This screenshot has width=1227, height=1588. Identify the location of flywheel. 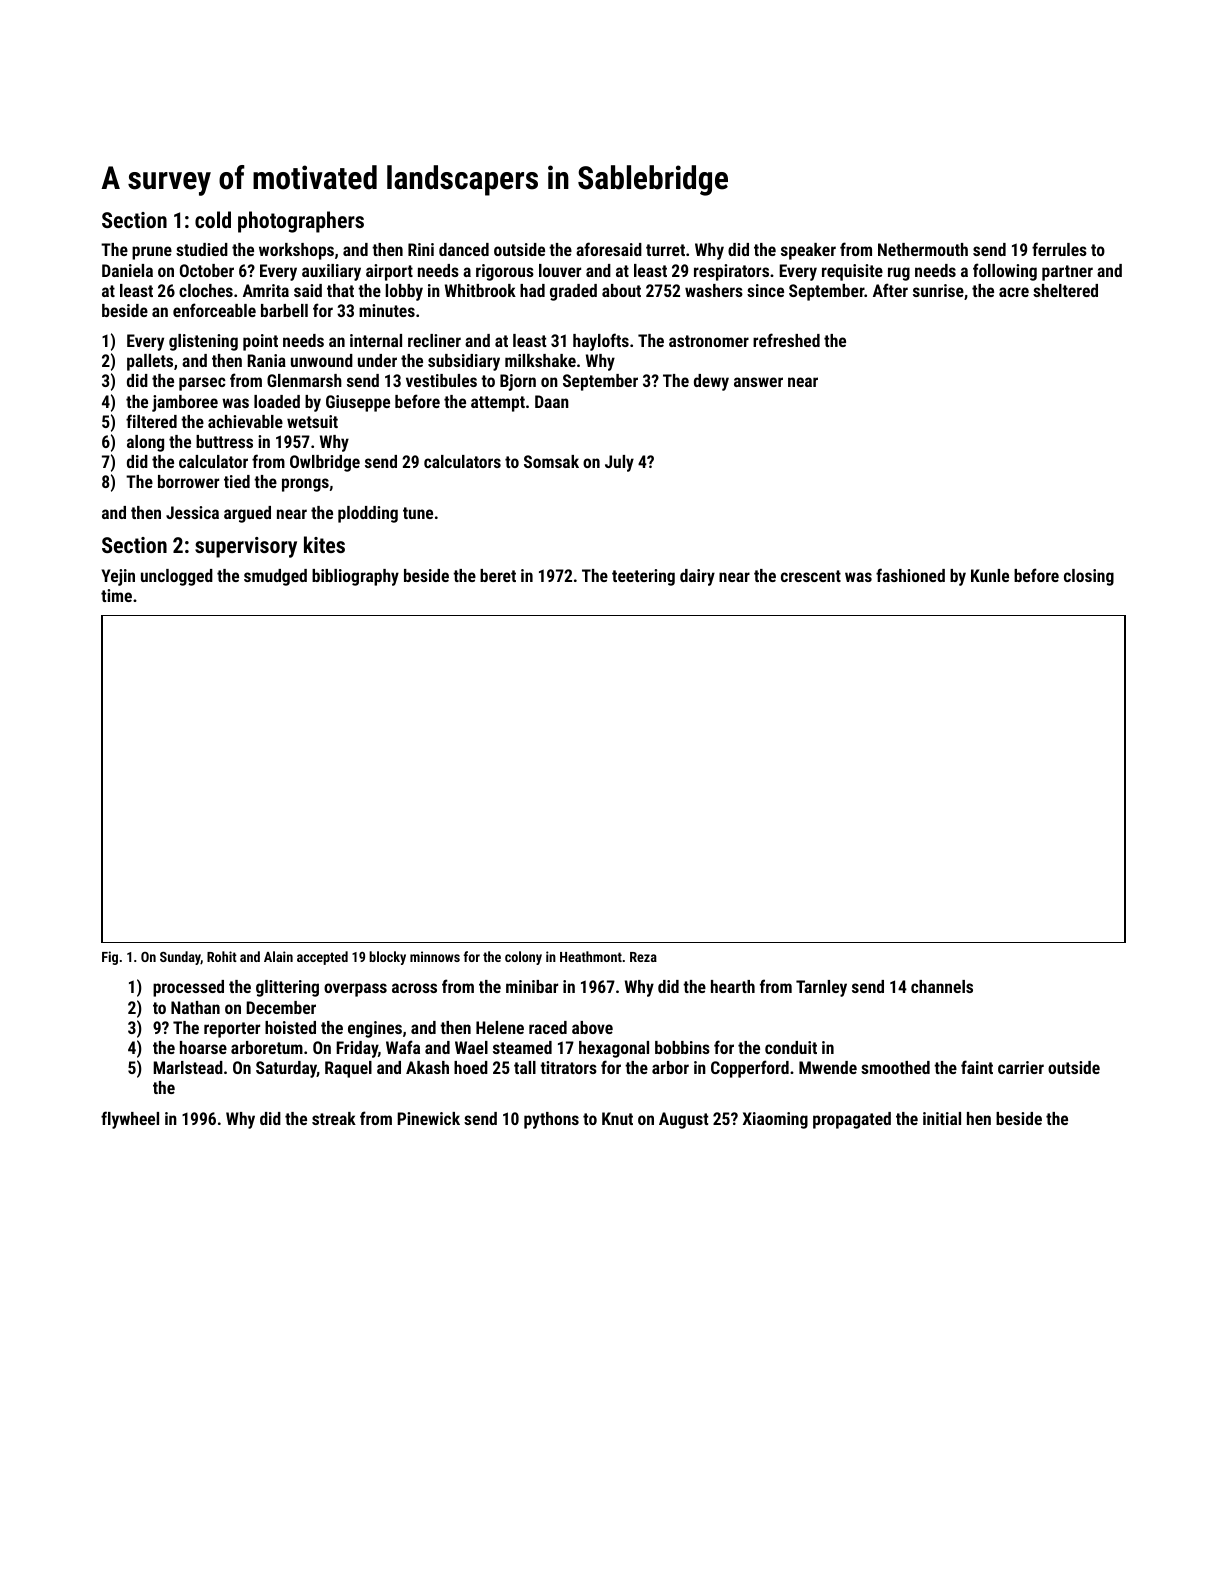
(130, 1120).
